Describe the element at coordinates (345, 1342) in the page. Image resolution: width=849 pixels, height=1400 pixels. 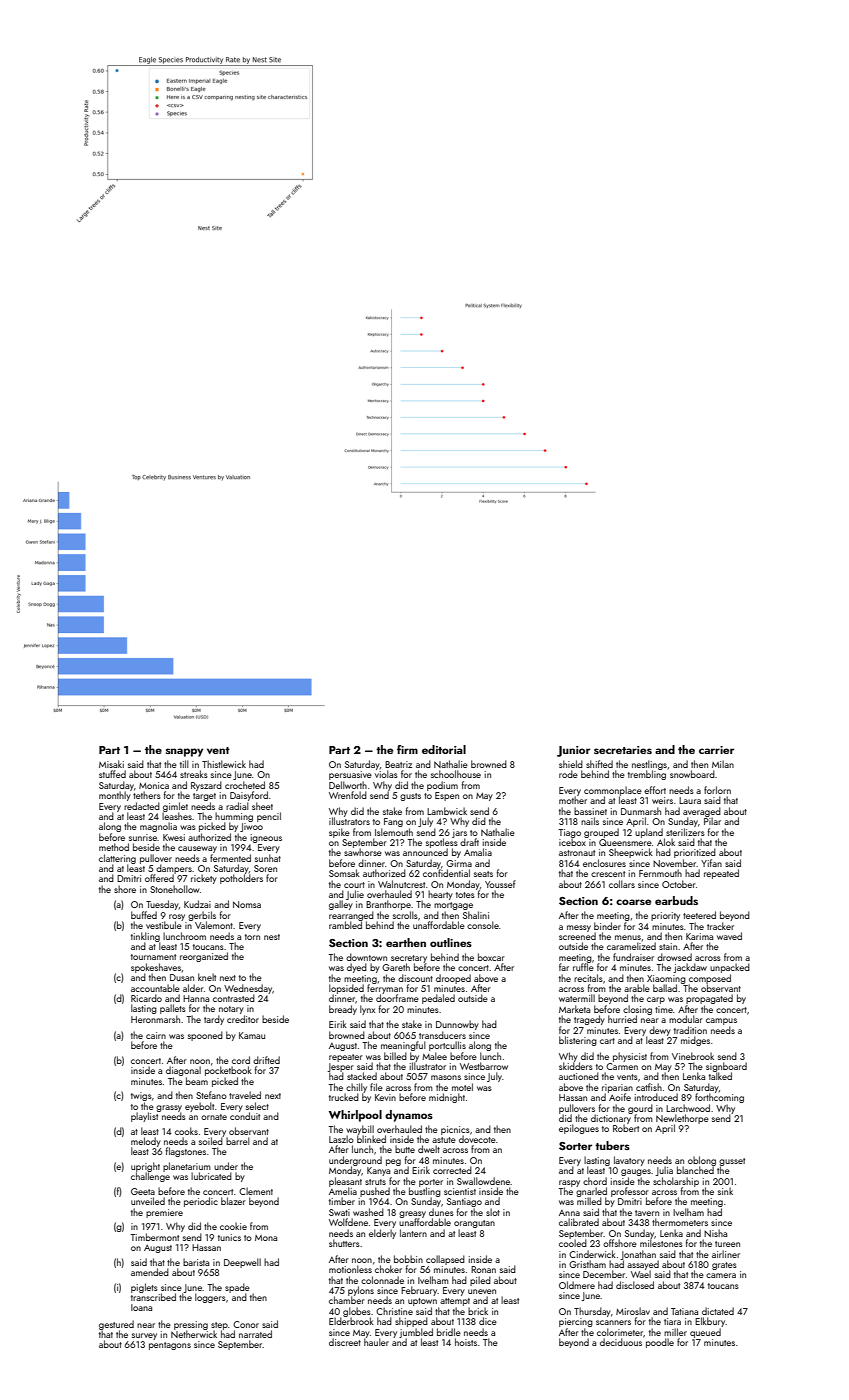
I see `discreet` at that location.
